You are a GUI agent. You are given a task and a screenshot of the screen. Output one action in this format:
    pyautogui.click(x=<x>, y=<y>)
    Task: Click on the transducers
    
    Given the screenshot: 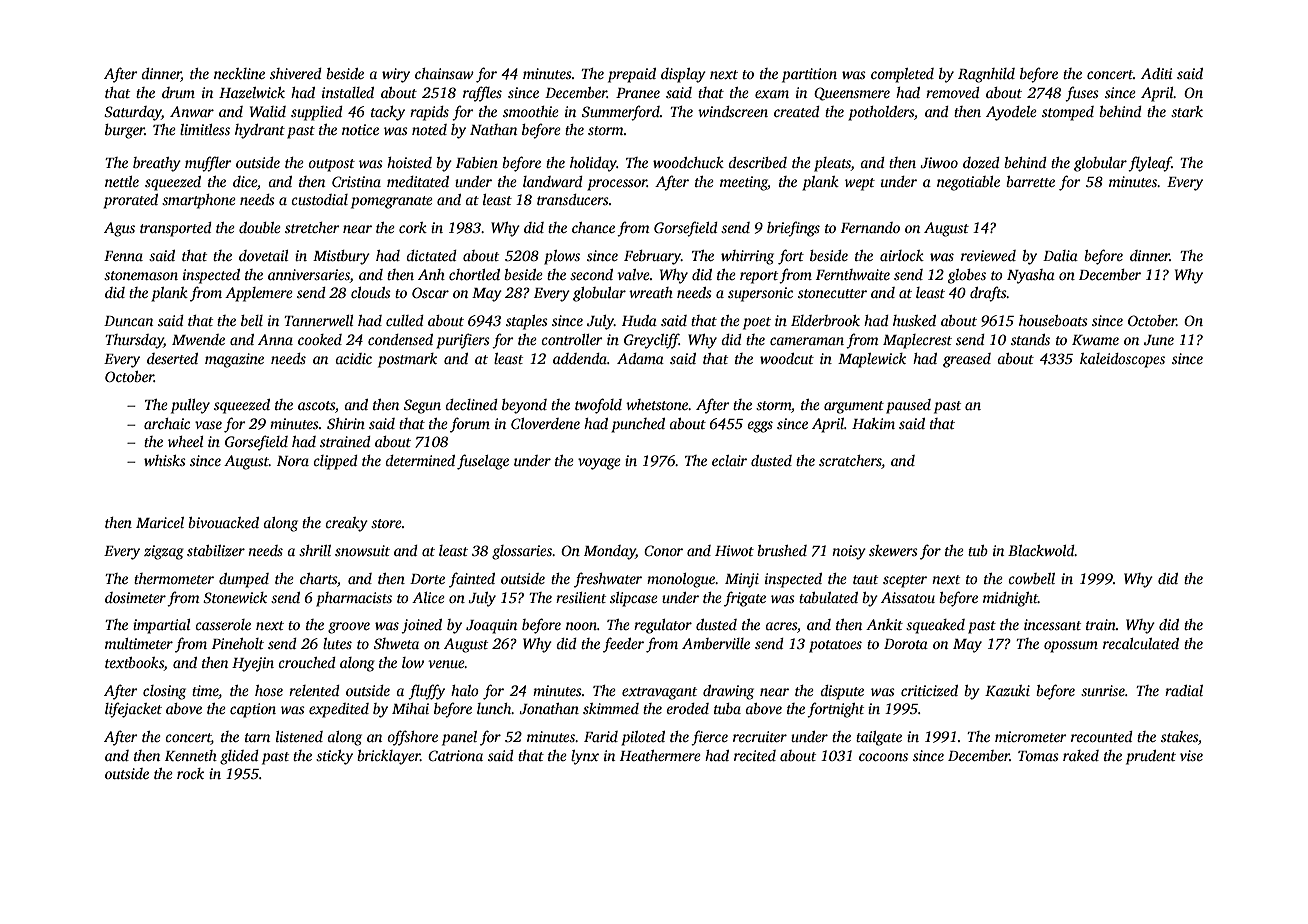 What is the action you would take?
    pyautogui.click(x=573, y=199)
